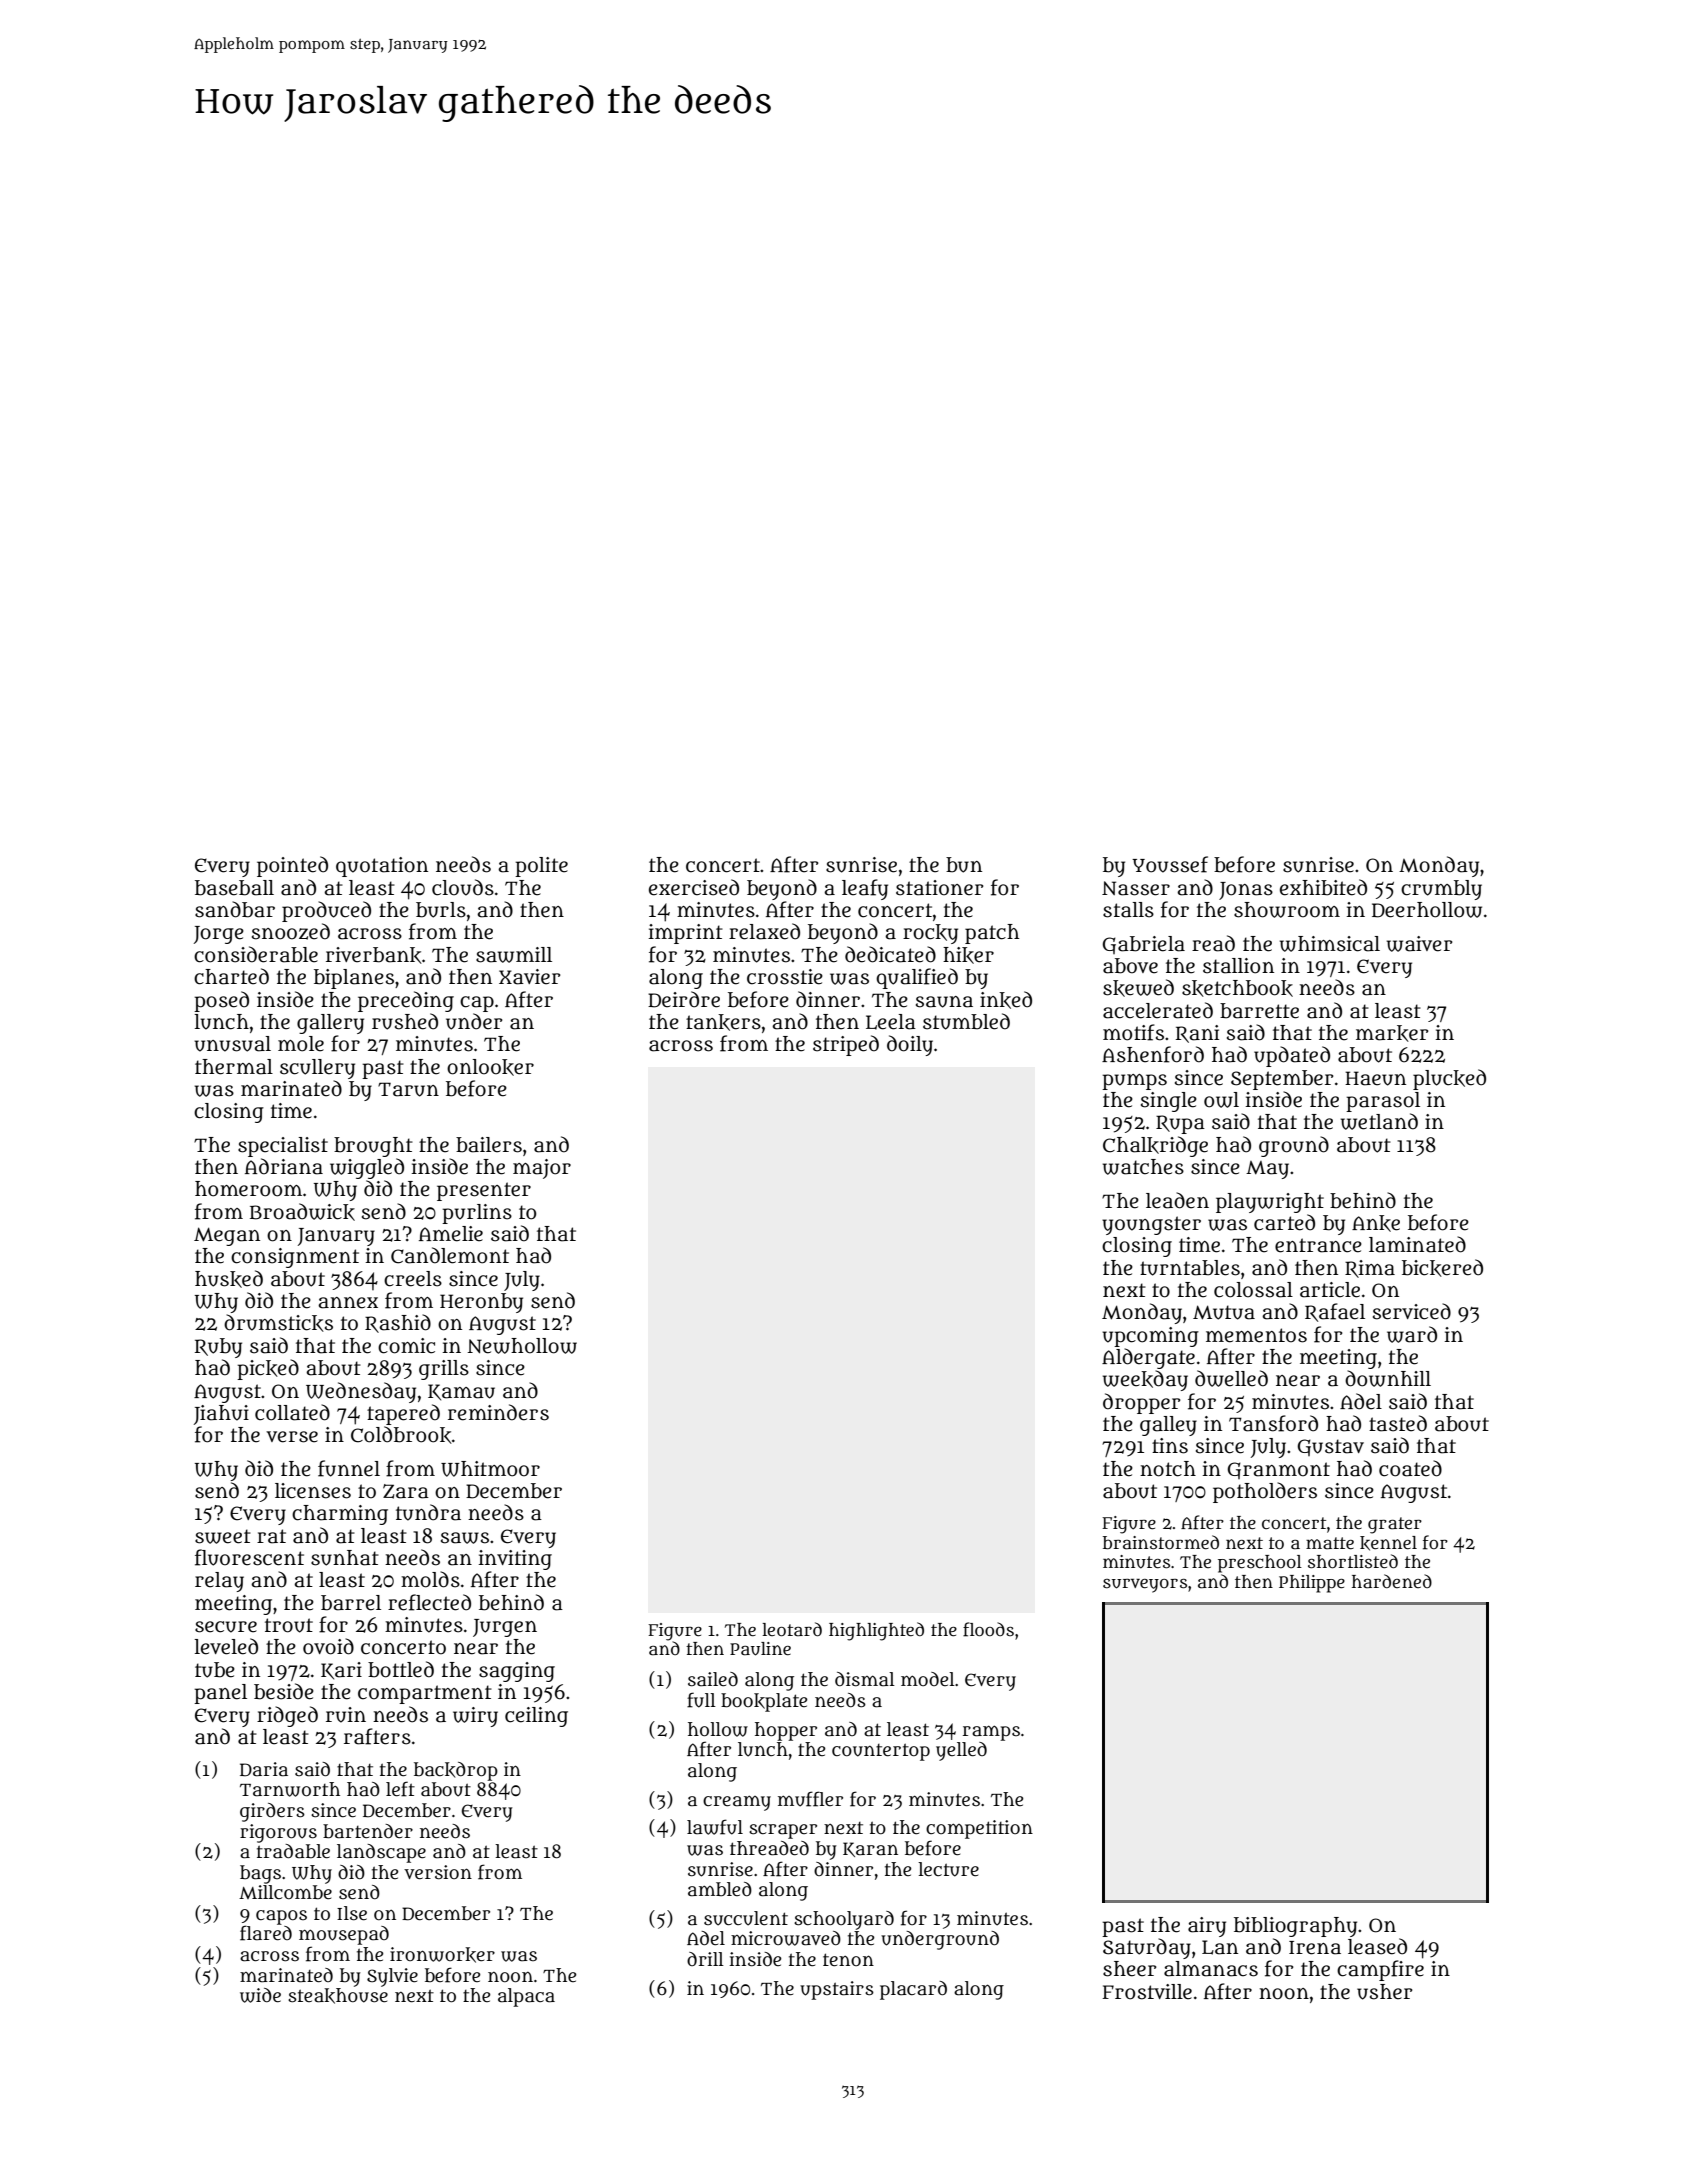 The width and height of the screenshot is (1683, 2178). What do you see at coordinates (1148, 1358) in the screenshot?
I see `Aldergate` at bounding box center [1148, 1358].
